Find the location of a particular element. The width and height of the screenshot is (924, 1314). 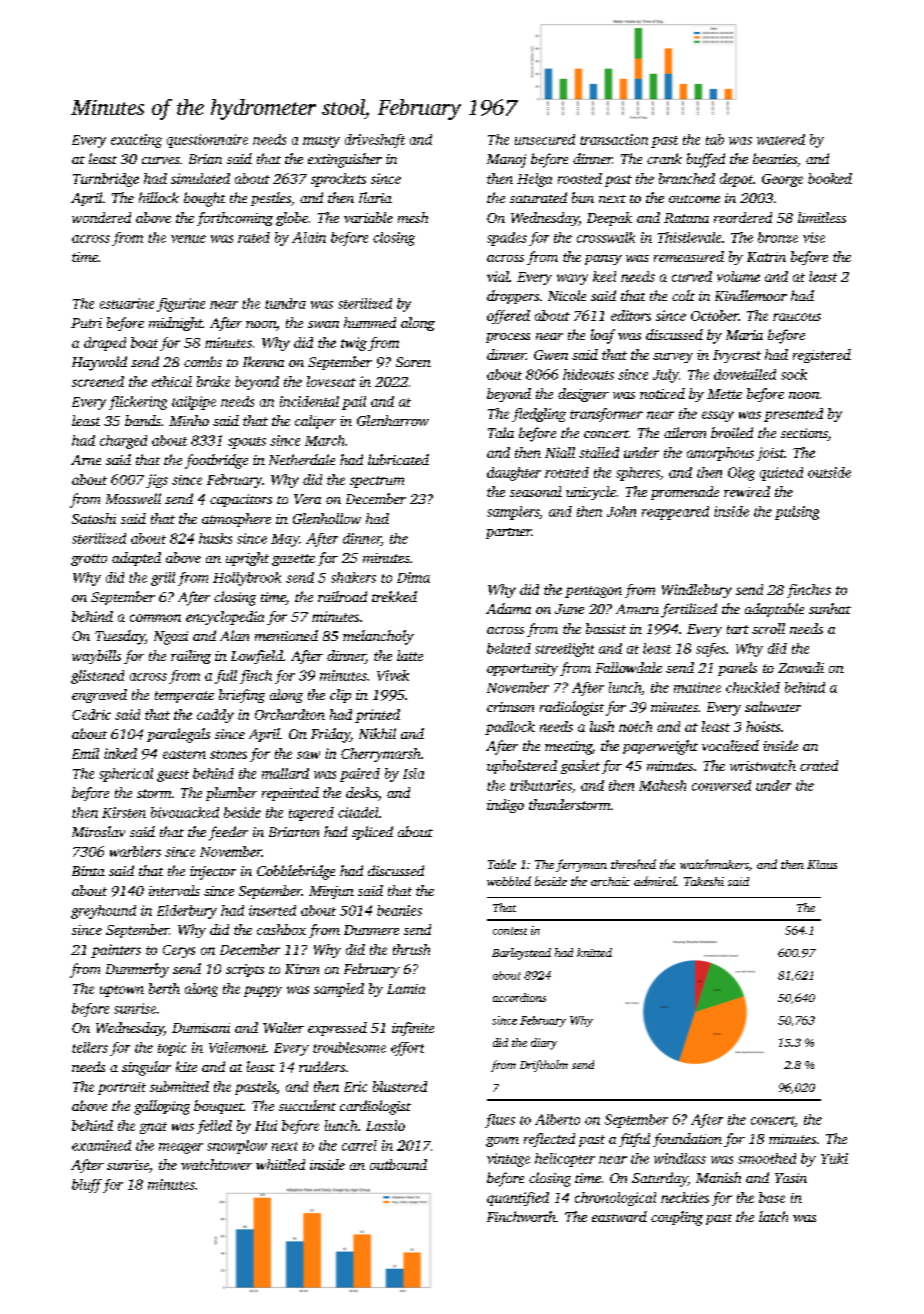

joist is located at coordinates (770, 454).
